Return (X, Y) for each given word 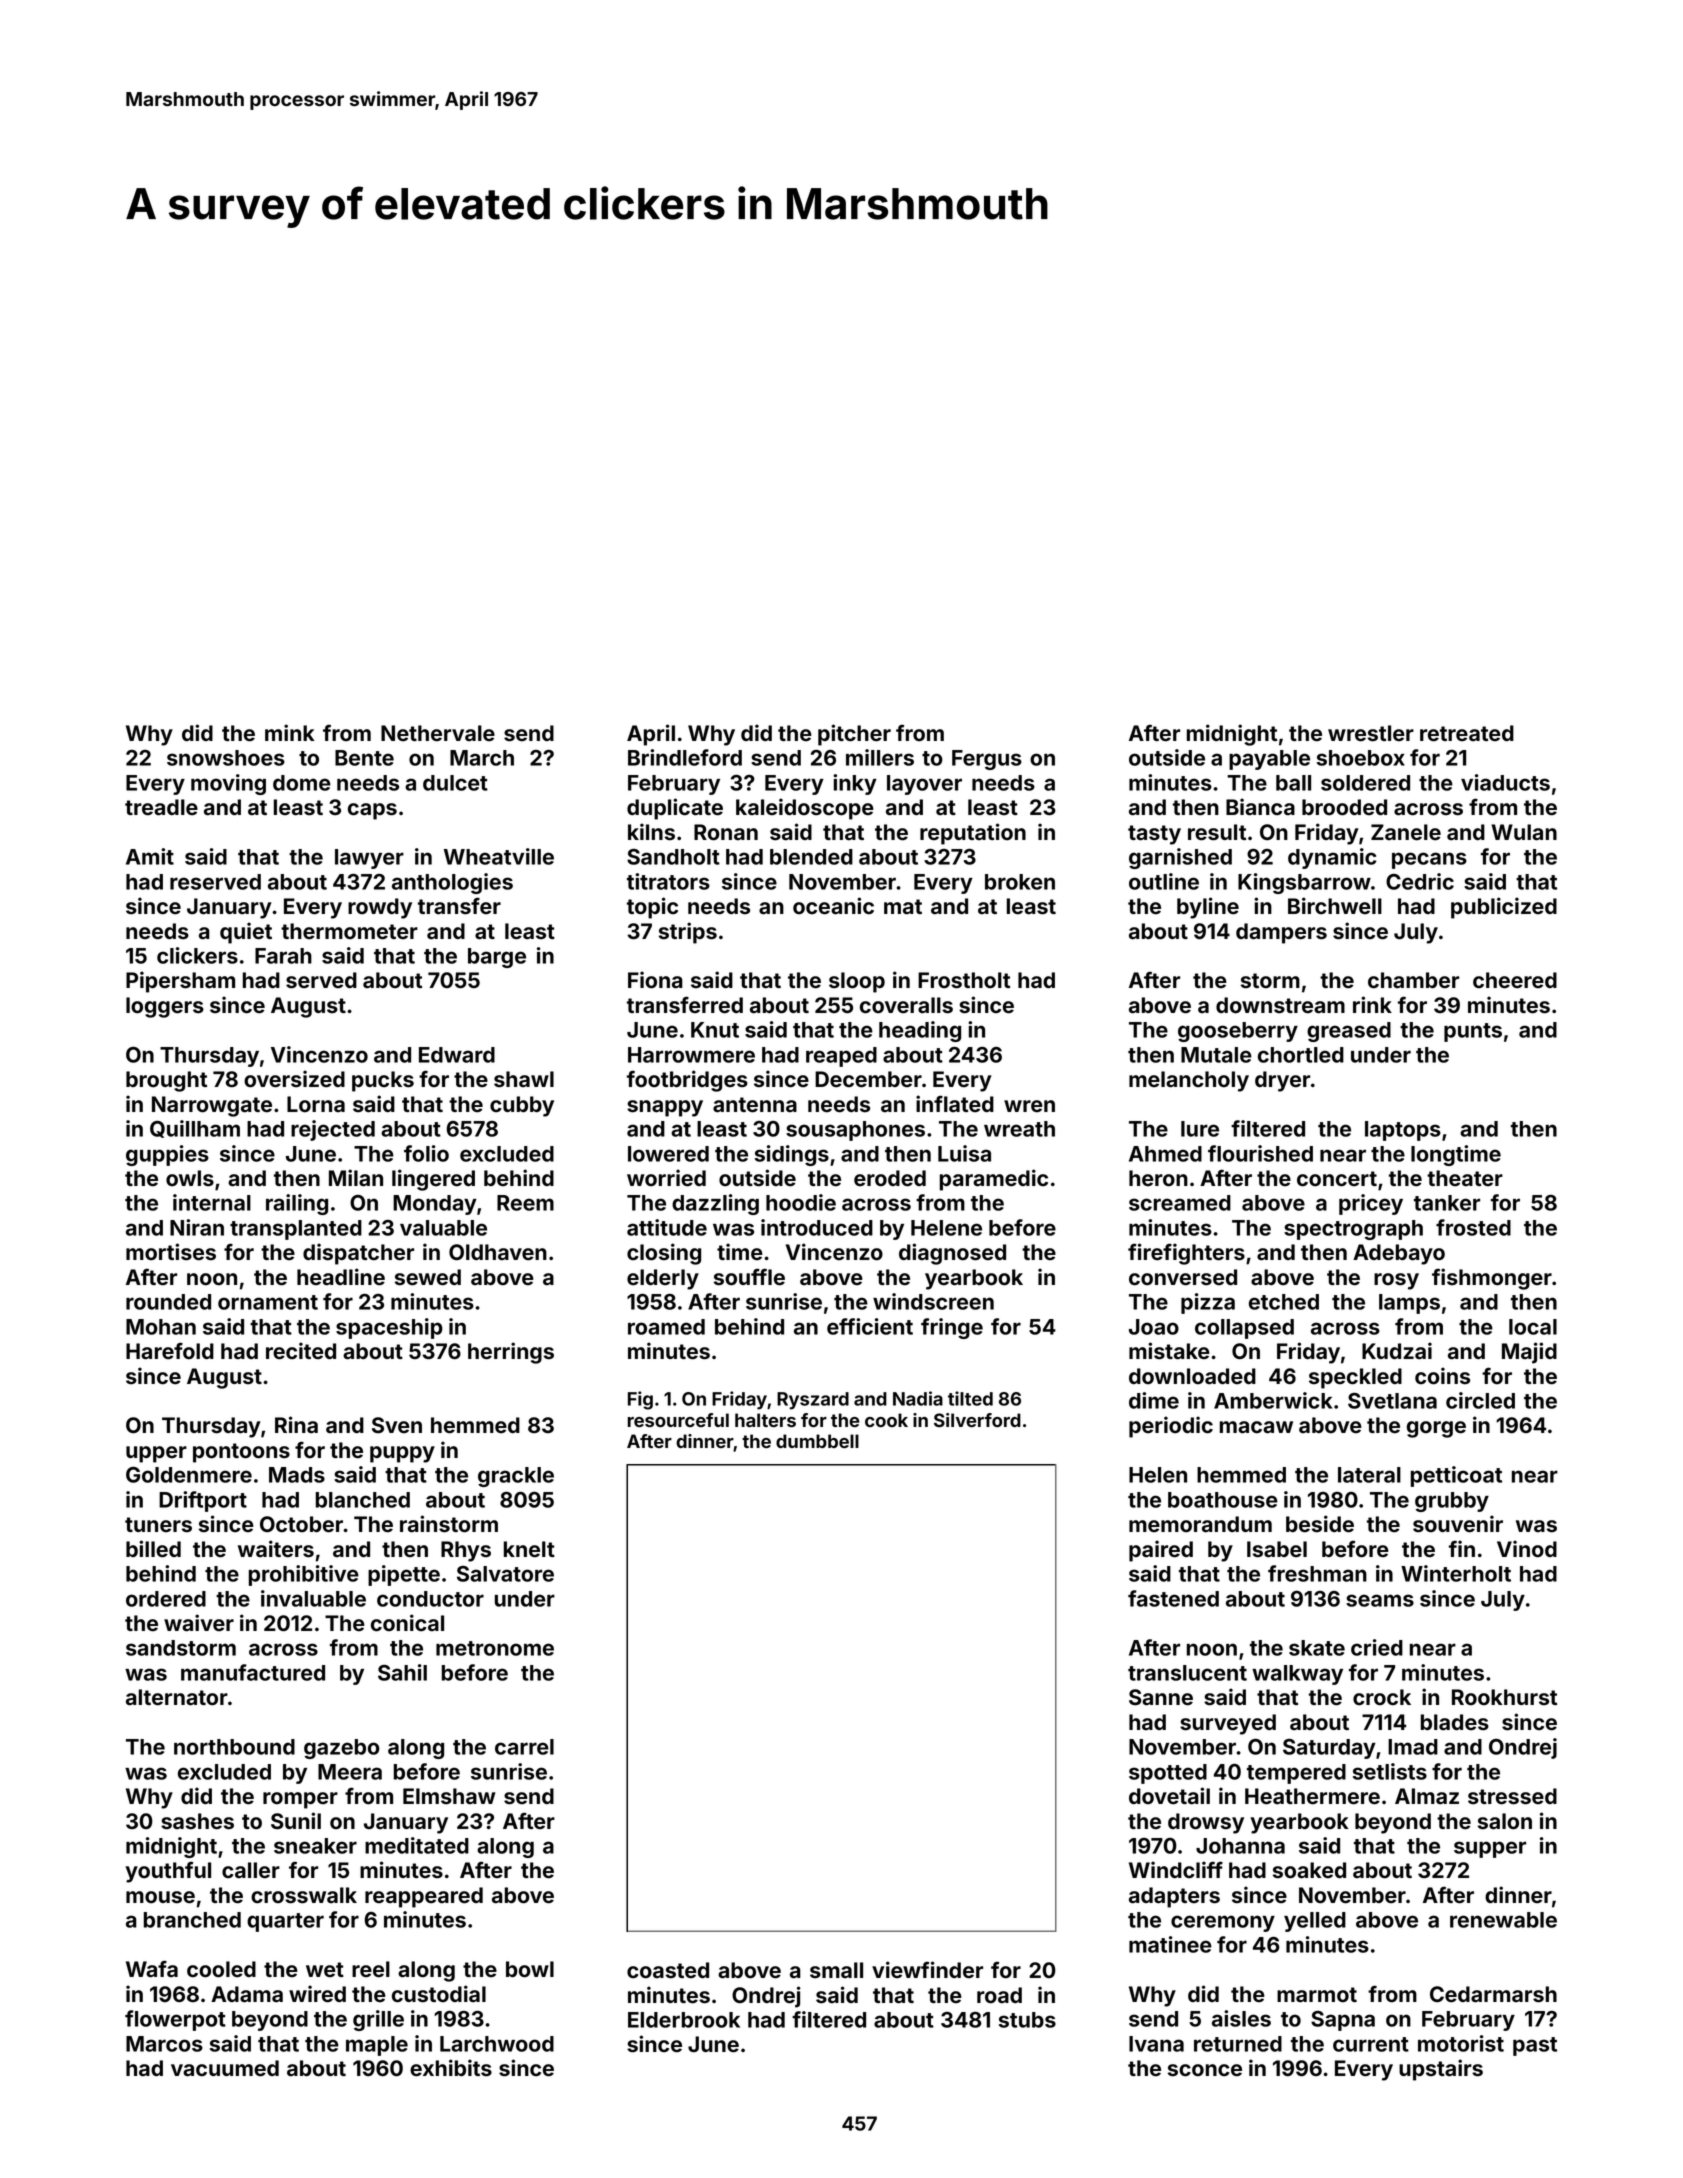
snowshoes (226, 758)
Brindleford (685, 757)
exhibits (451, 2068)
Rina (296, 1425)
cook (886, 1420)
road (999, 1995)
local (1533, 1327)
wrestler (1371, 733)
